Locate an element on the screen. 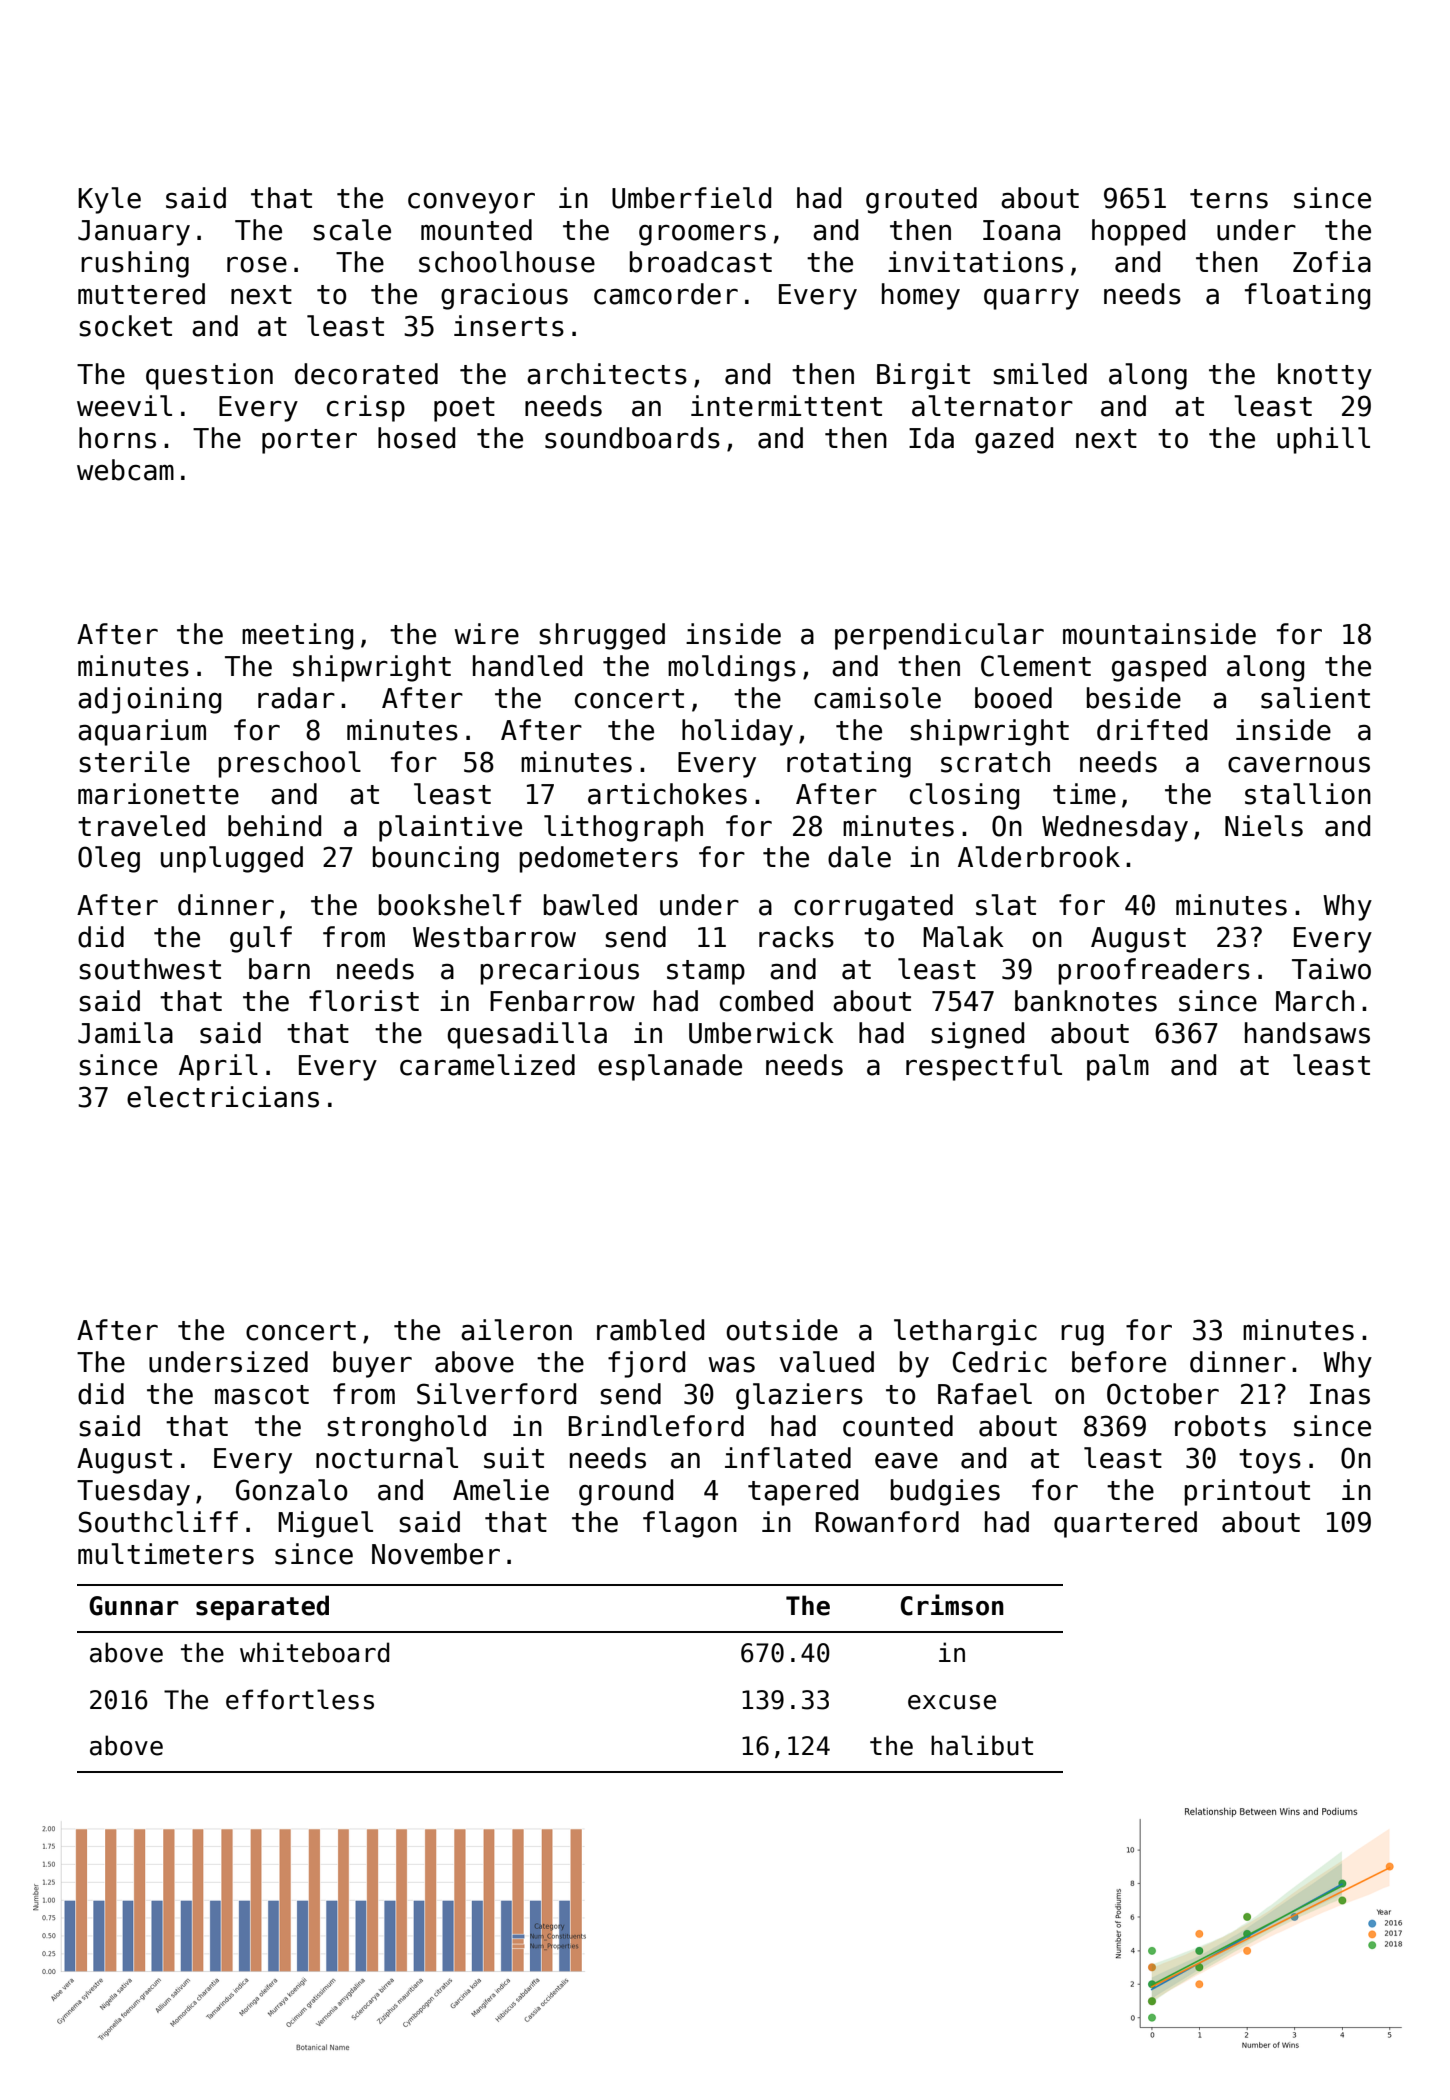 The width and height of the screenshot is (1450, 2100). counted is located at coordinates (898, 1426).
